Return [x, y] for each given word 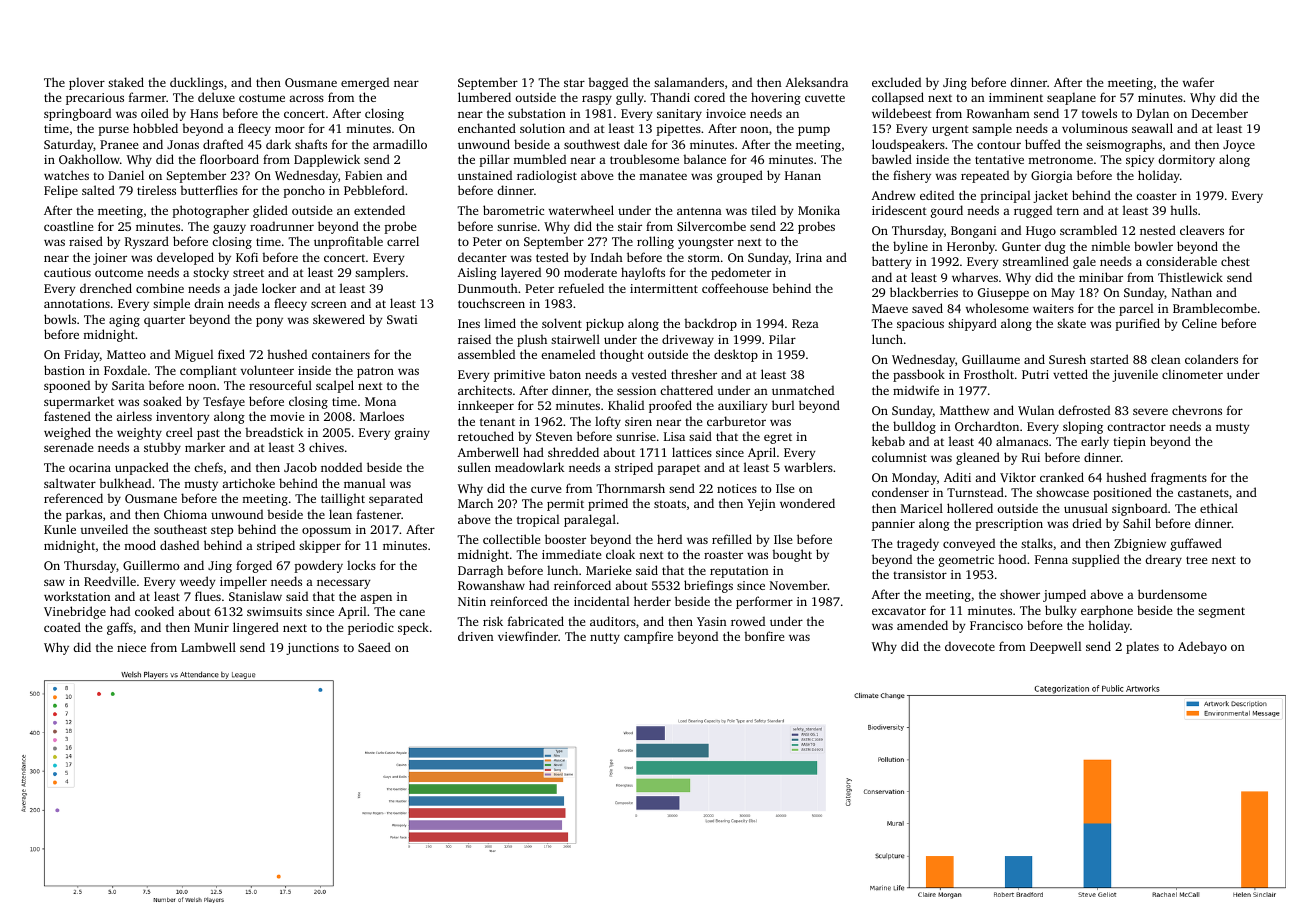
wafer [1198, 82]
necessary [343, 584]
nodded [341, 467]
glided [270, 211]
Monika [819, 210]
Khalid [626, 405]
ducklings [196, 83]
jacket [1050, 196]
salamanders [689, 82]
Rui [1031, 457]
